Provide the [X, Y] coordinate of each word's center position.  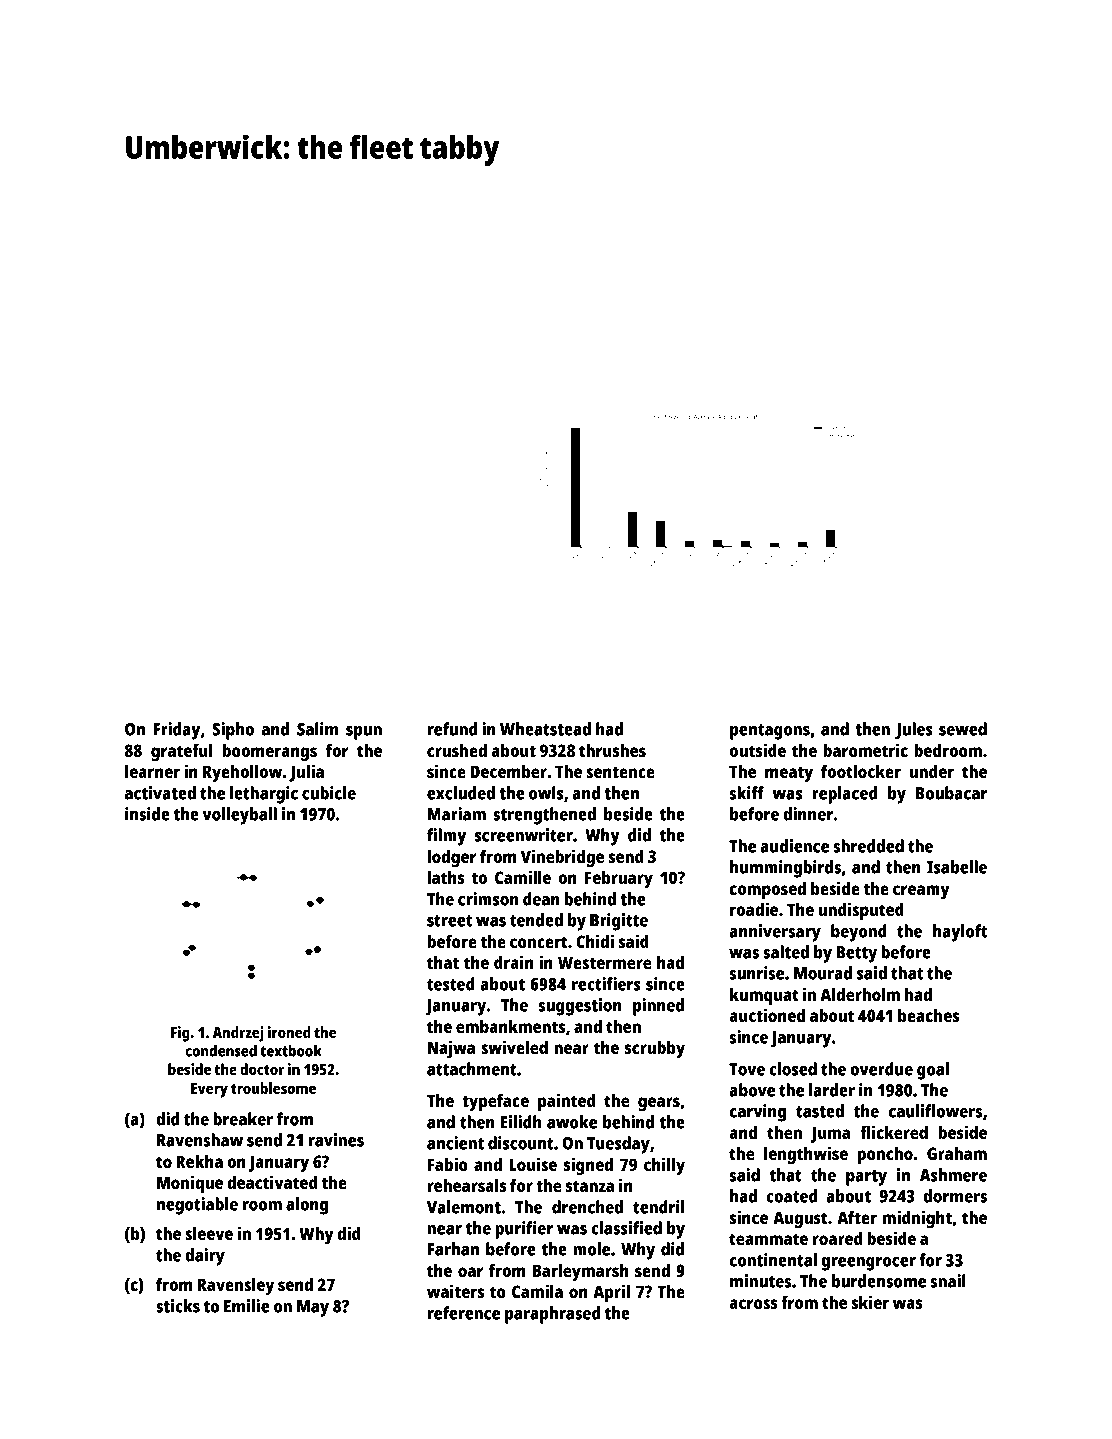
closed [793, 1069]
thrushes [612, 750]
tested [451, 984]
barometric [865, 750]
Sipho [233, 731]
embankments [510, 1026]
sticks [178, 1306]
